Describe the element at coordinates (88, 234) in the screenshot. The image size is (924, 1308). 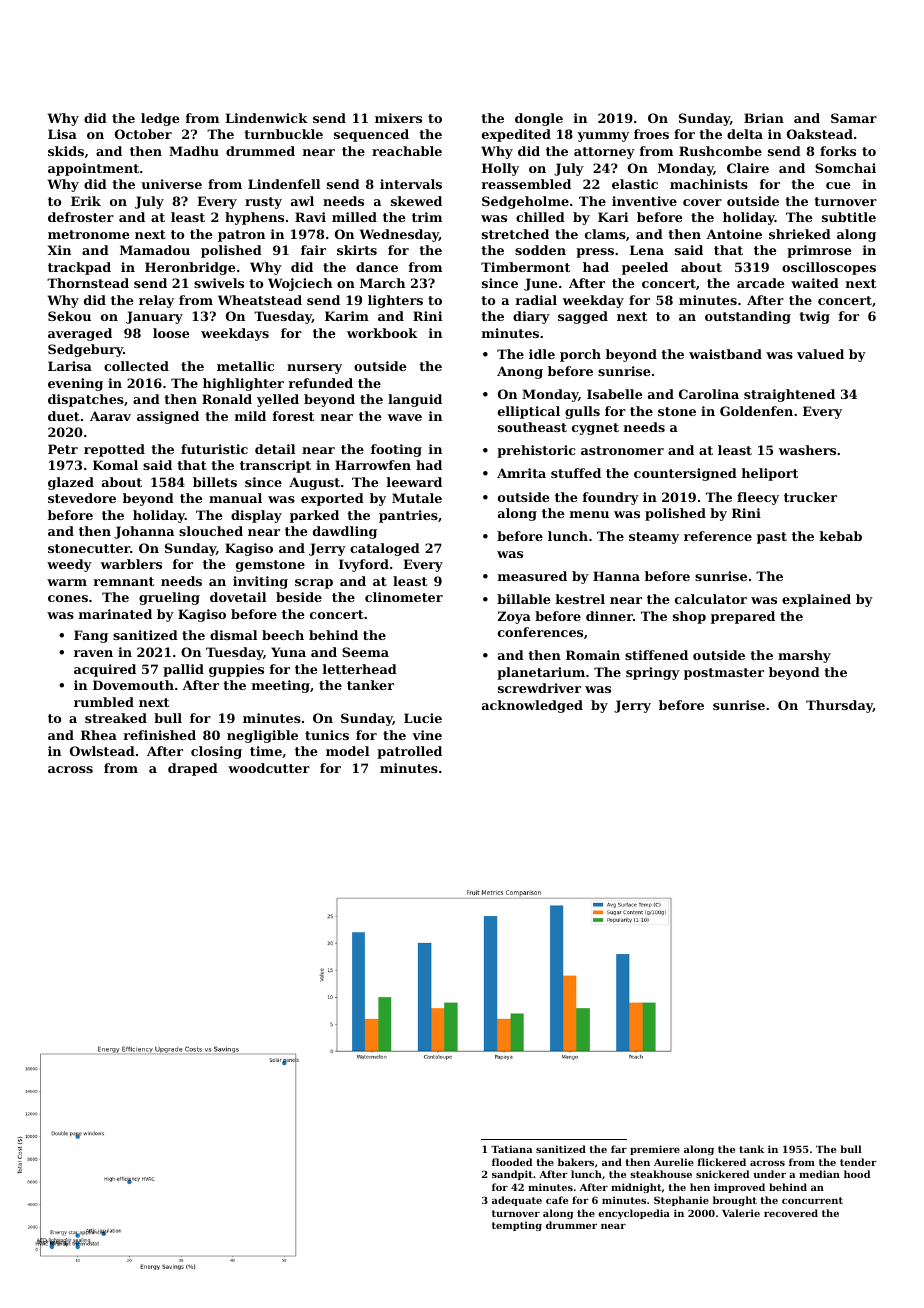
I see `metronome` at that location.
